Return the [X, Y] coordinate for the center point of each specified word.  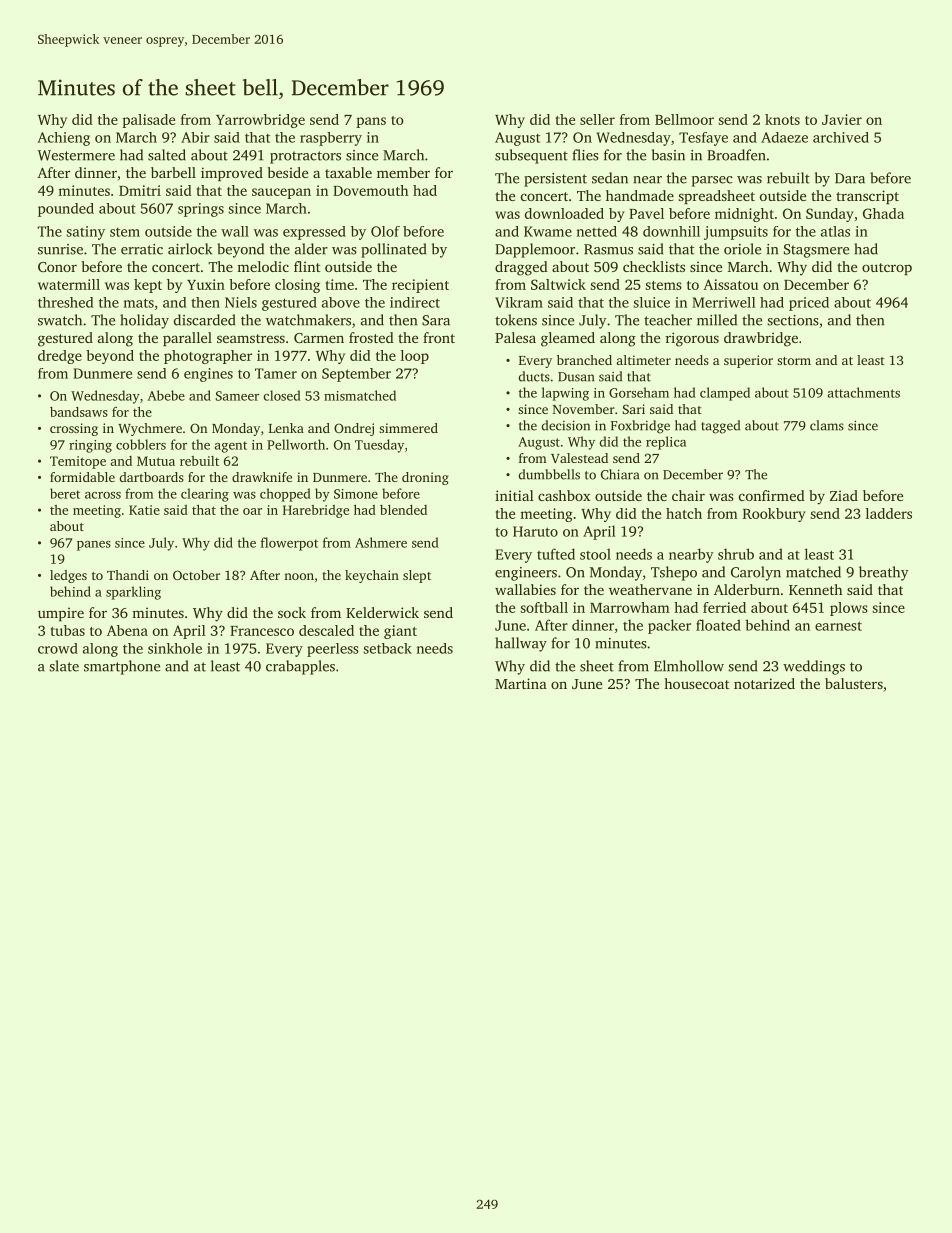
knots [782, 119]
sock [292, 612]
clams [827, 425]
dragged [521, 268]
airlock [190, 249]
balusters [854, 683]
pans [371, 122]
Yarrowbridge [260, 121]
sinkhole [175, 648]
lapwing [565, 394]
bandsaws [79, 412]
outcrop [887, 269]
